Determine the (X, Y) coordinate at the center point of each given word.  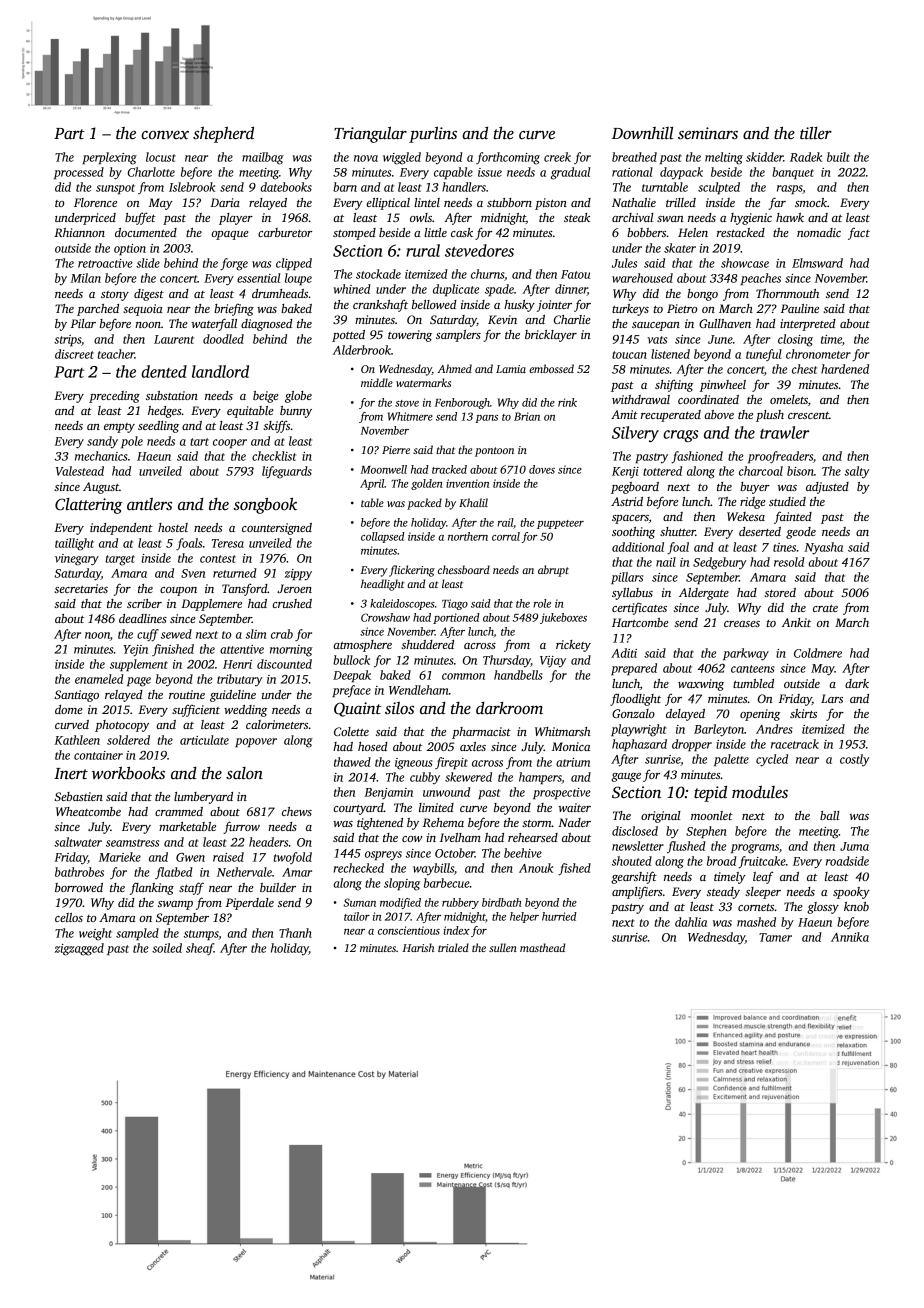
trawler (784, 432)
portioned (456, 618)
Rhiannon (79, 232)
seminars (708, 133)
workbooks (128, 773)
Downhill (642, 133)
